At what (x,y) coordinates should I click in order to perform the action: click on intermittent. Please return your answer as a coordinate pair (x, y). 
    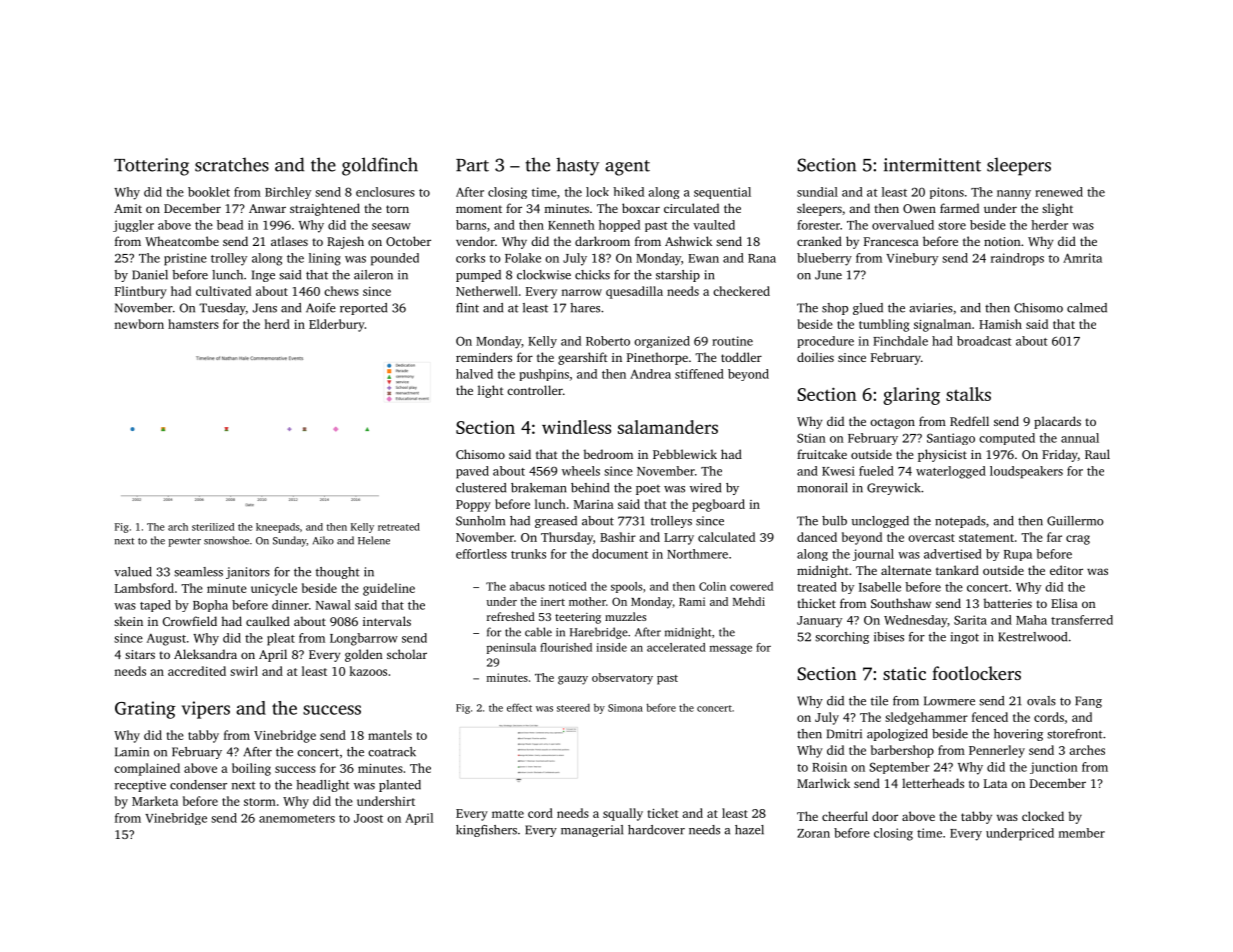
    Looking at the image, I should click on (932, 165).
